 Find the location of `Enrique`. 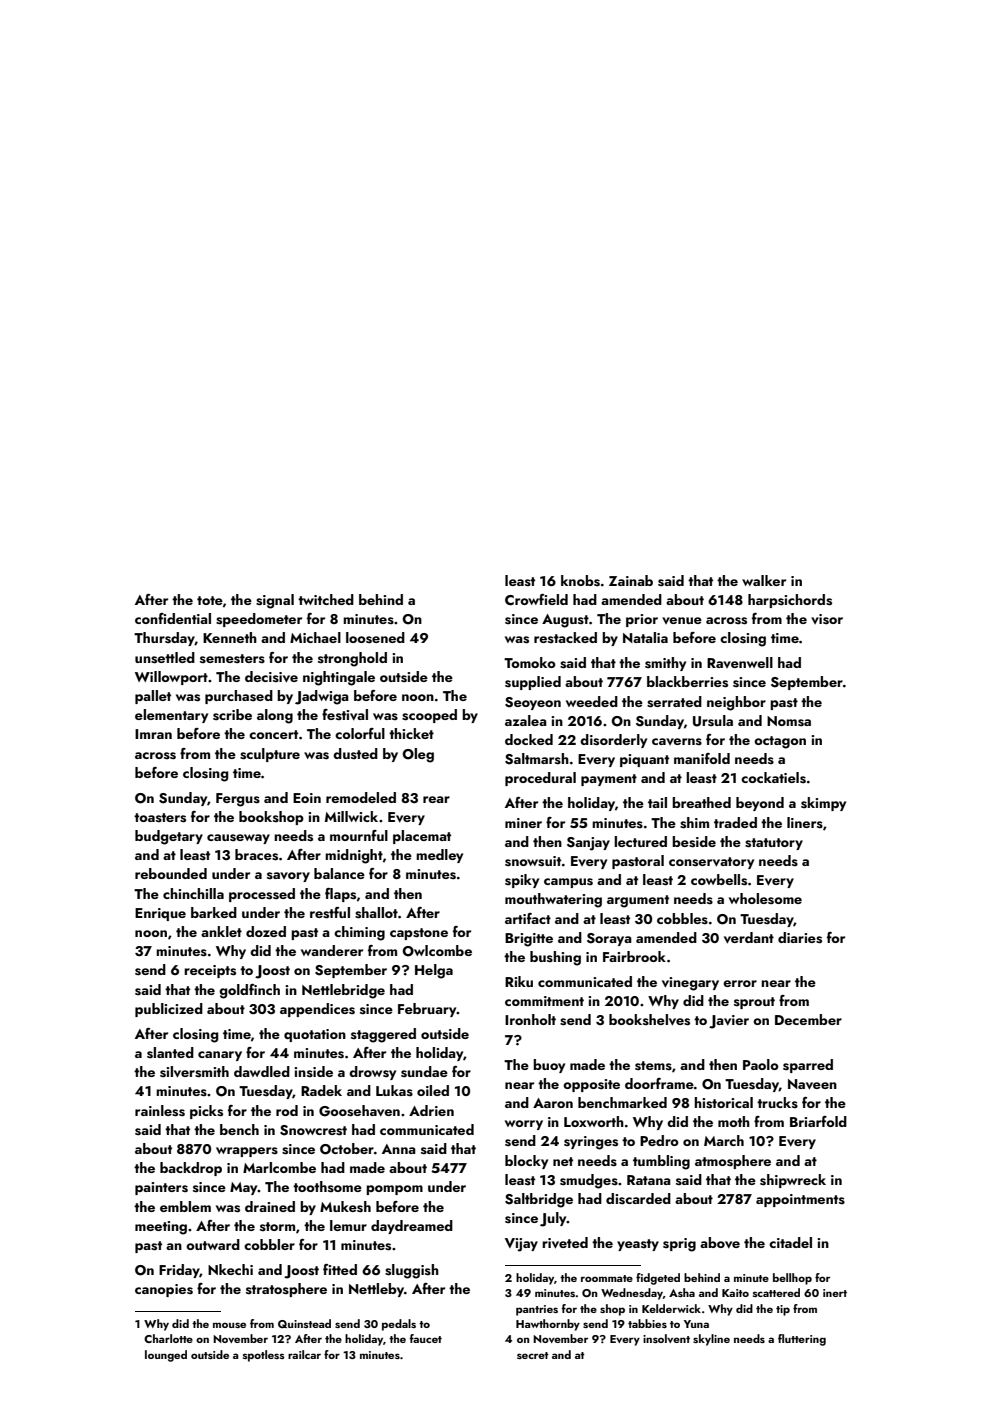

Enrique is located at coordinates (160, 914).
